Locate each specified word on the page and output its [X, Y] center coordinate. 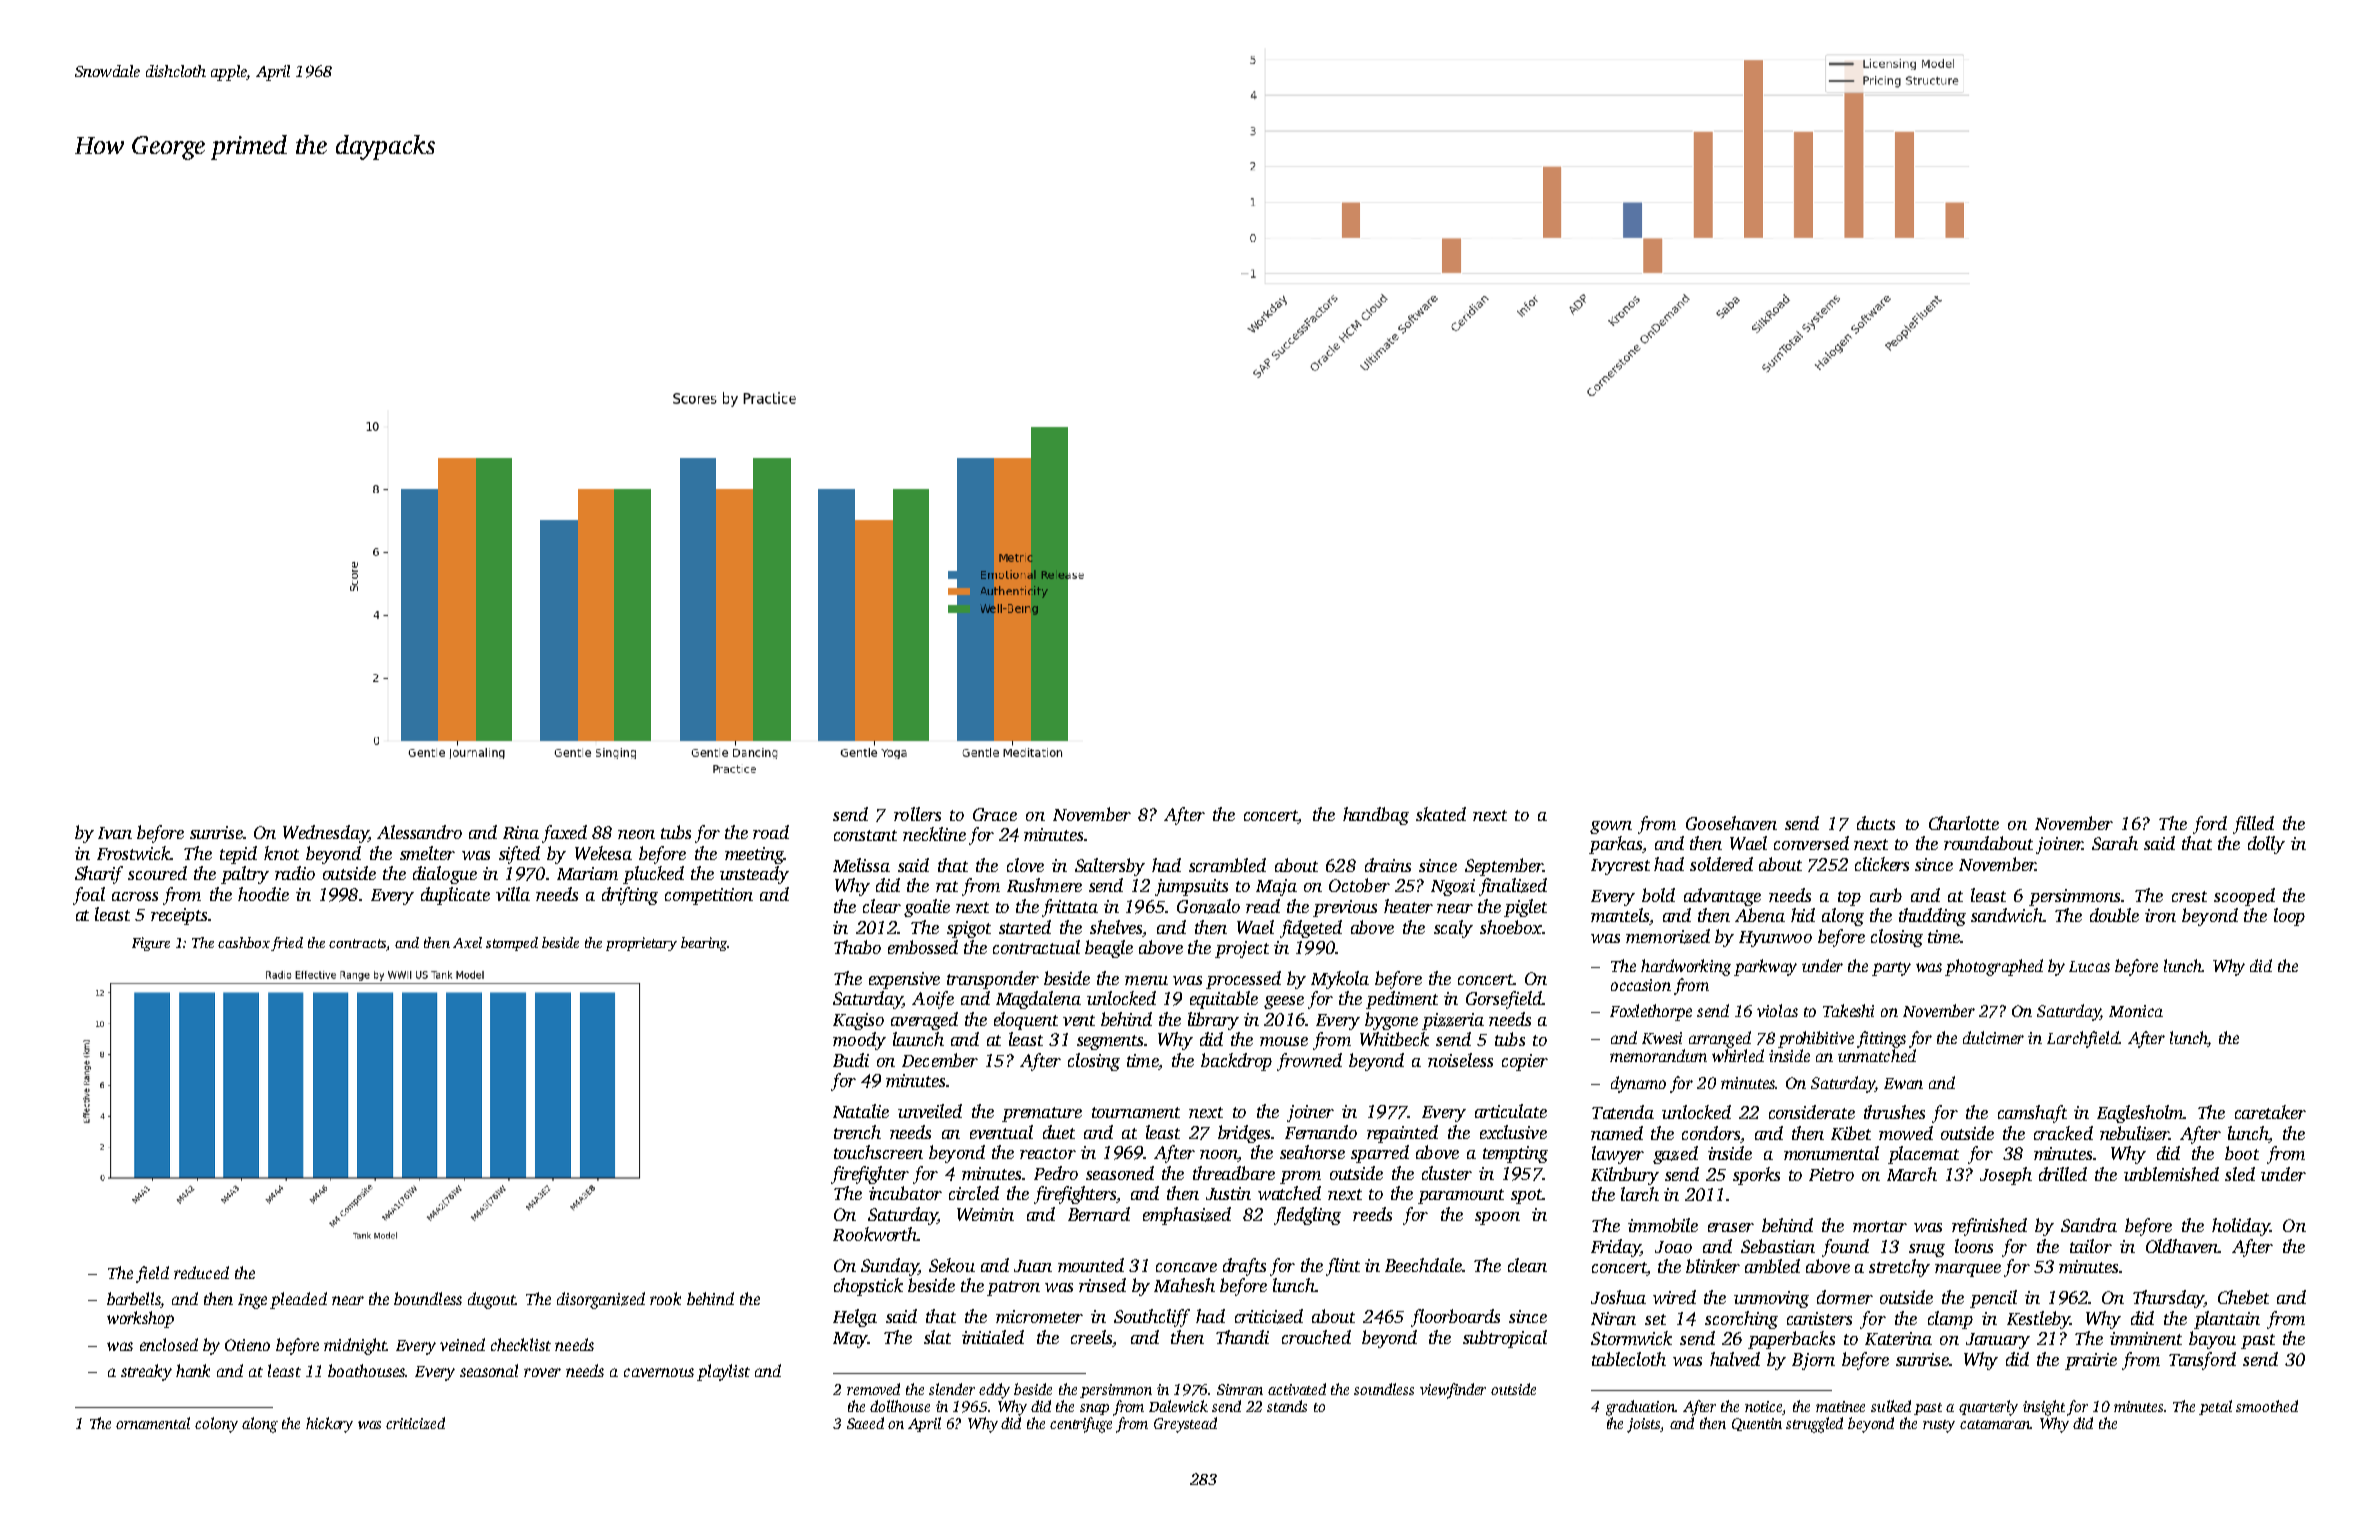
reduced [201, 1272]
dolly [2266, 845]
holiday [2241, 1227]
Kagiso [858, 1021]
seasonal [489, 1370]
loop [2289, 917]
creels [1091, 1337]
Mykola [1340, 980]
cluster [1447, 1173]
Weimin [985, 1214]
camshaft [2032, 1114]
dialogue [445, 875]
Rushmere [1044, 885]
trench [857, 1132]
